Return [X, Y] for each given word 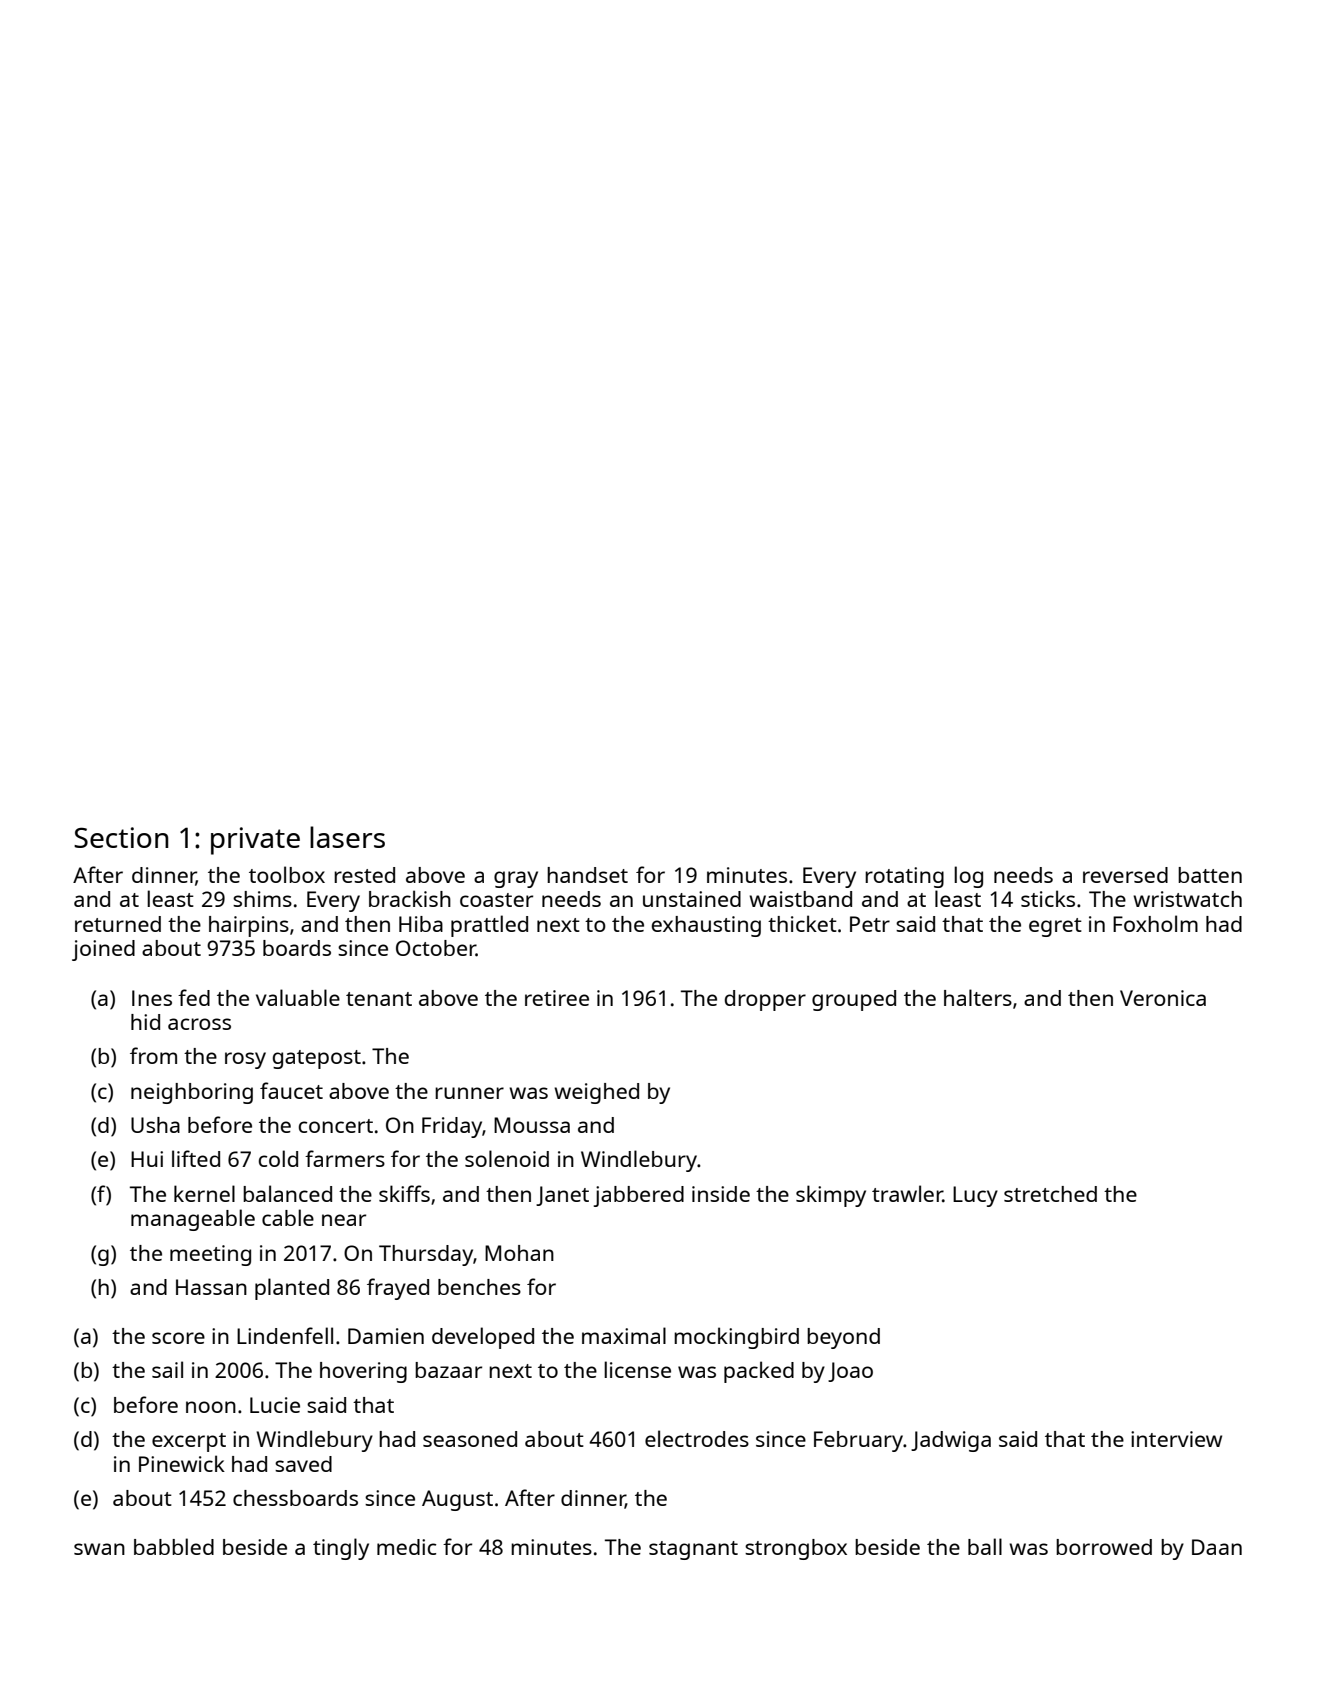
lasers [347, 837]
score [178, 1338]
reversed [1125, 875]
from [153, 1055]
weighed [596, 1093]
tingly [341, 1549]
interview [1176, 1439]
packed [759, 1372]
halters [978, 997]
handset [587, 875]
